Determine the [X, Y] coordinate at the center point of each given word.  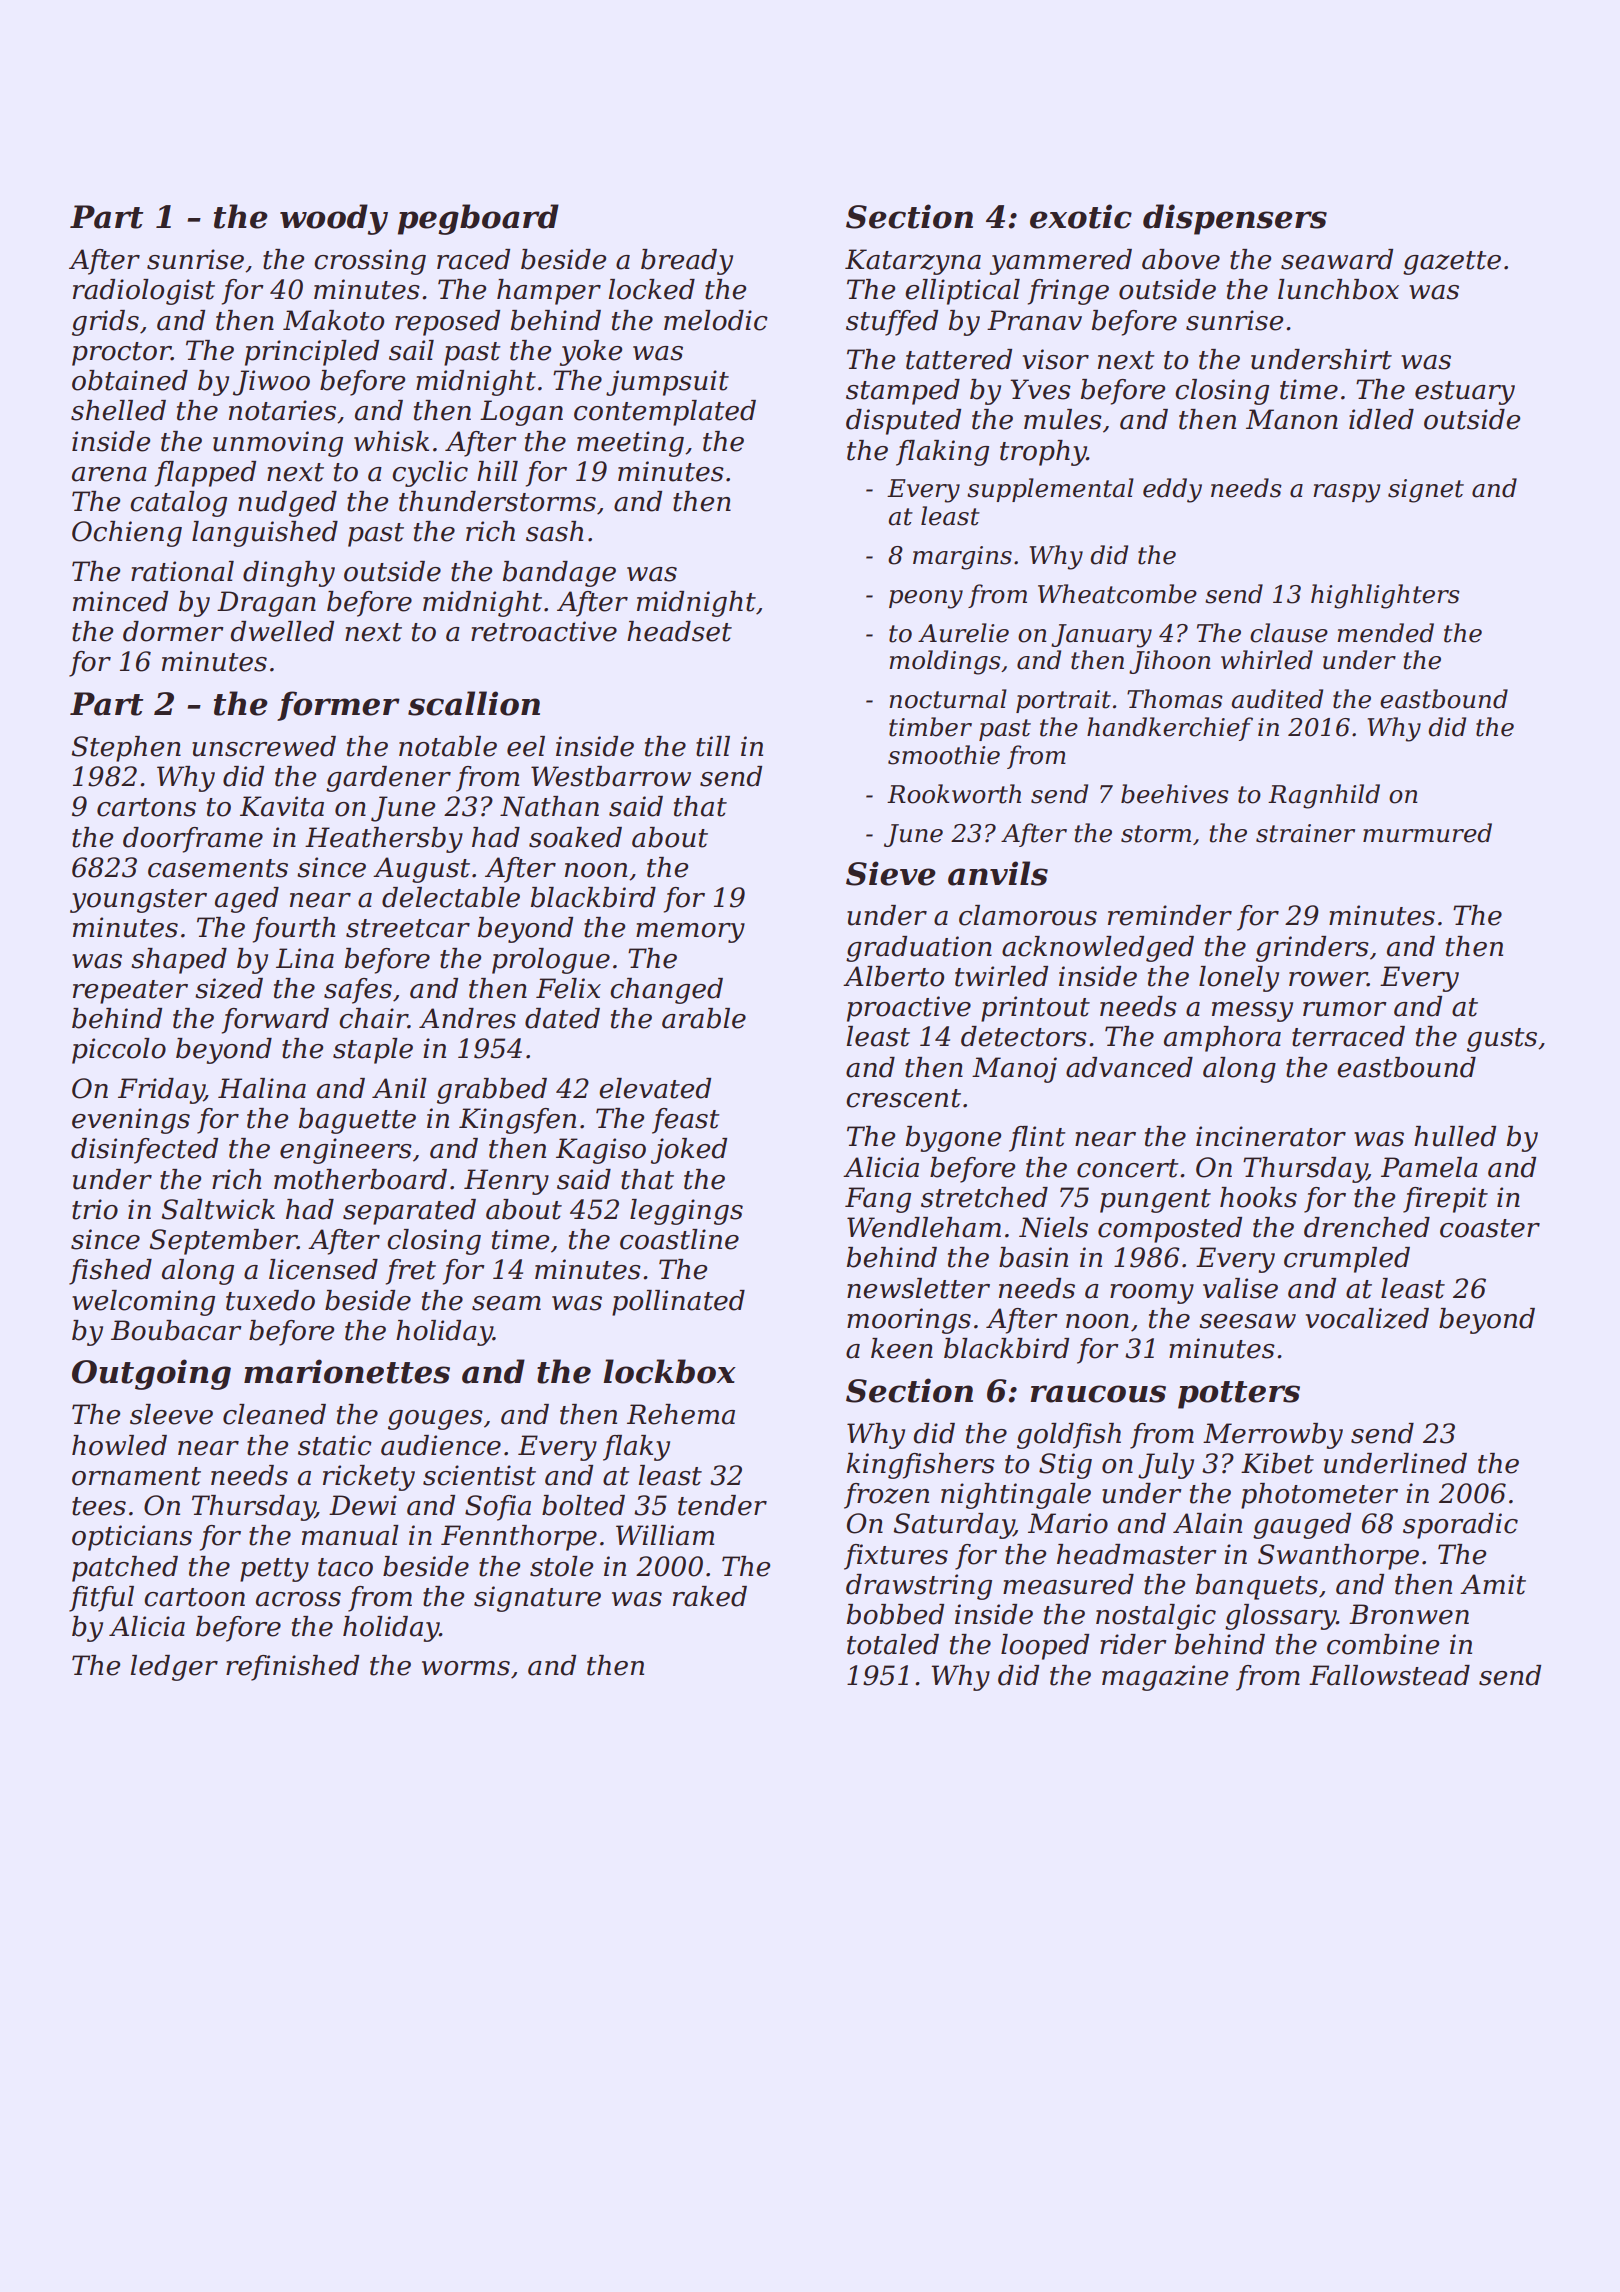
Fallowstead [1389, 1675]
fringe [1068, 292]
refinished [292, 1668]
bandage [559, 574]
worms [466, 1668]
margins [962, 558]
